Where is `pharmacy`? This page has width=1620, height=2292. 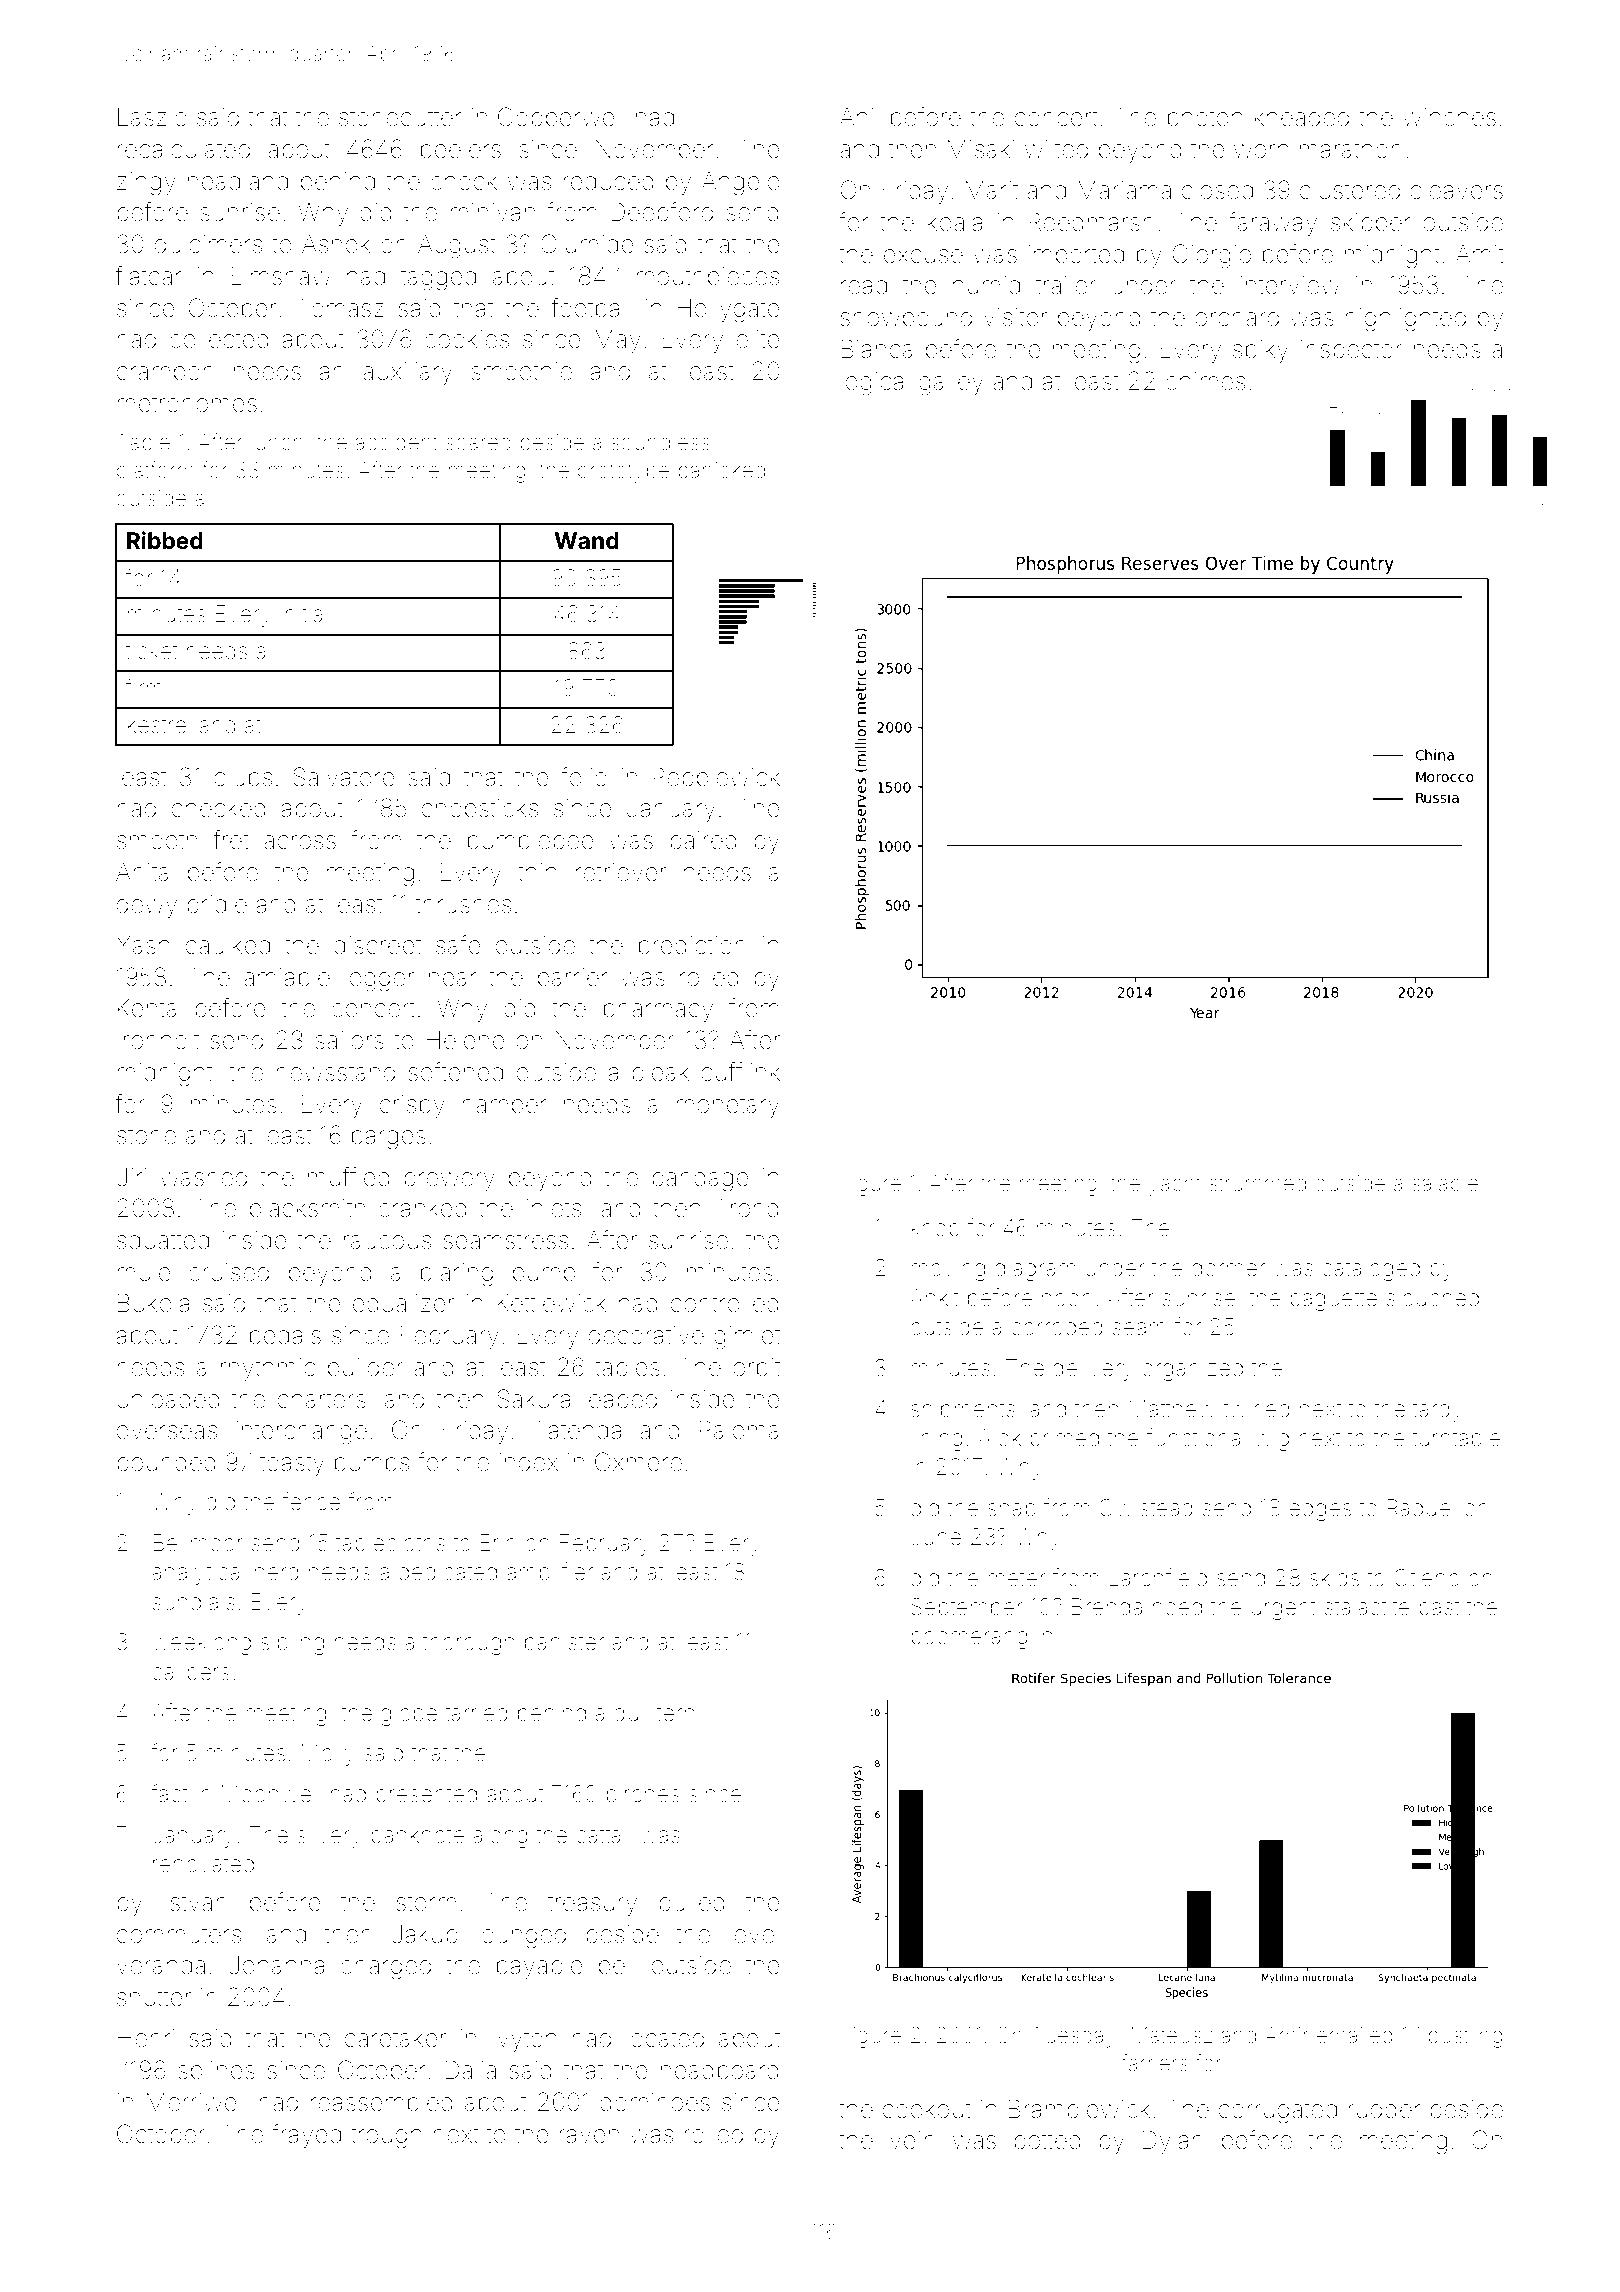
pharmacy is located at coordinates (658, 1010).
